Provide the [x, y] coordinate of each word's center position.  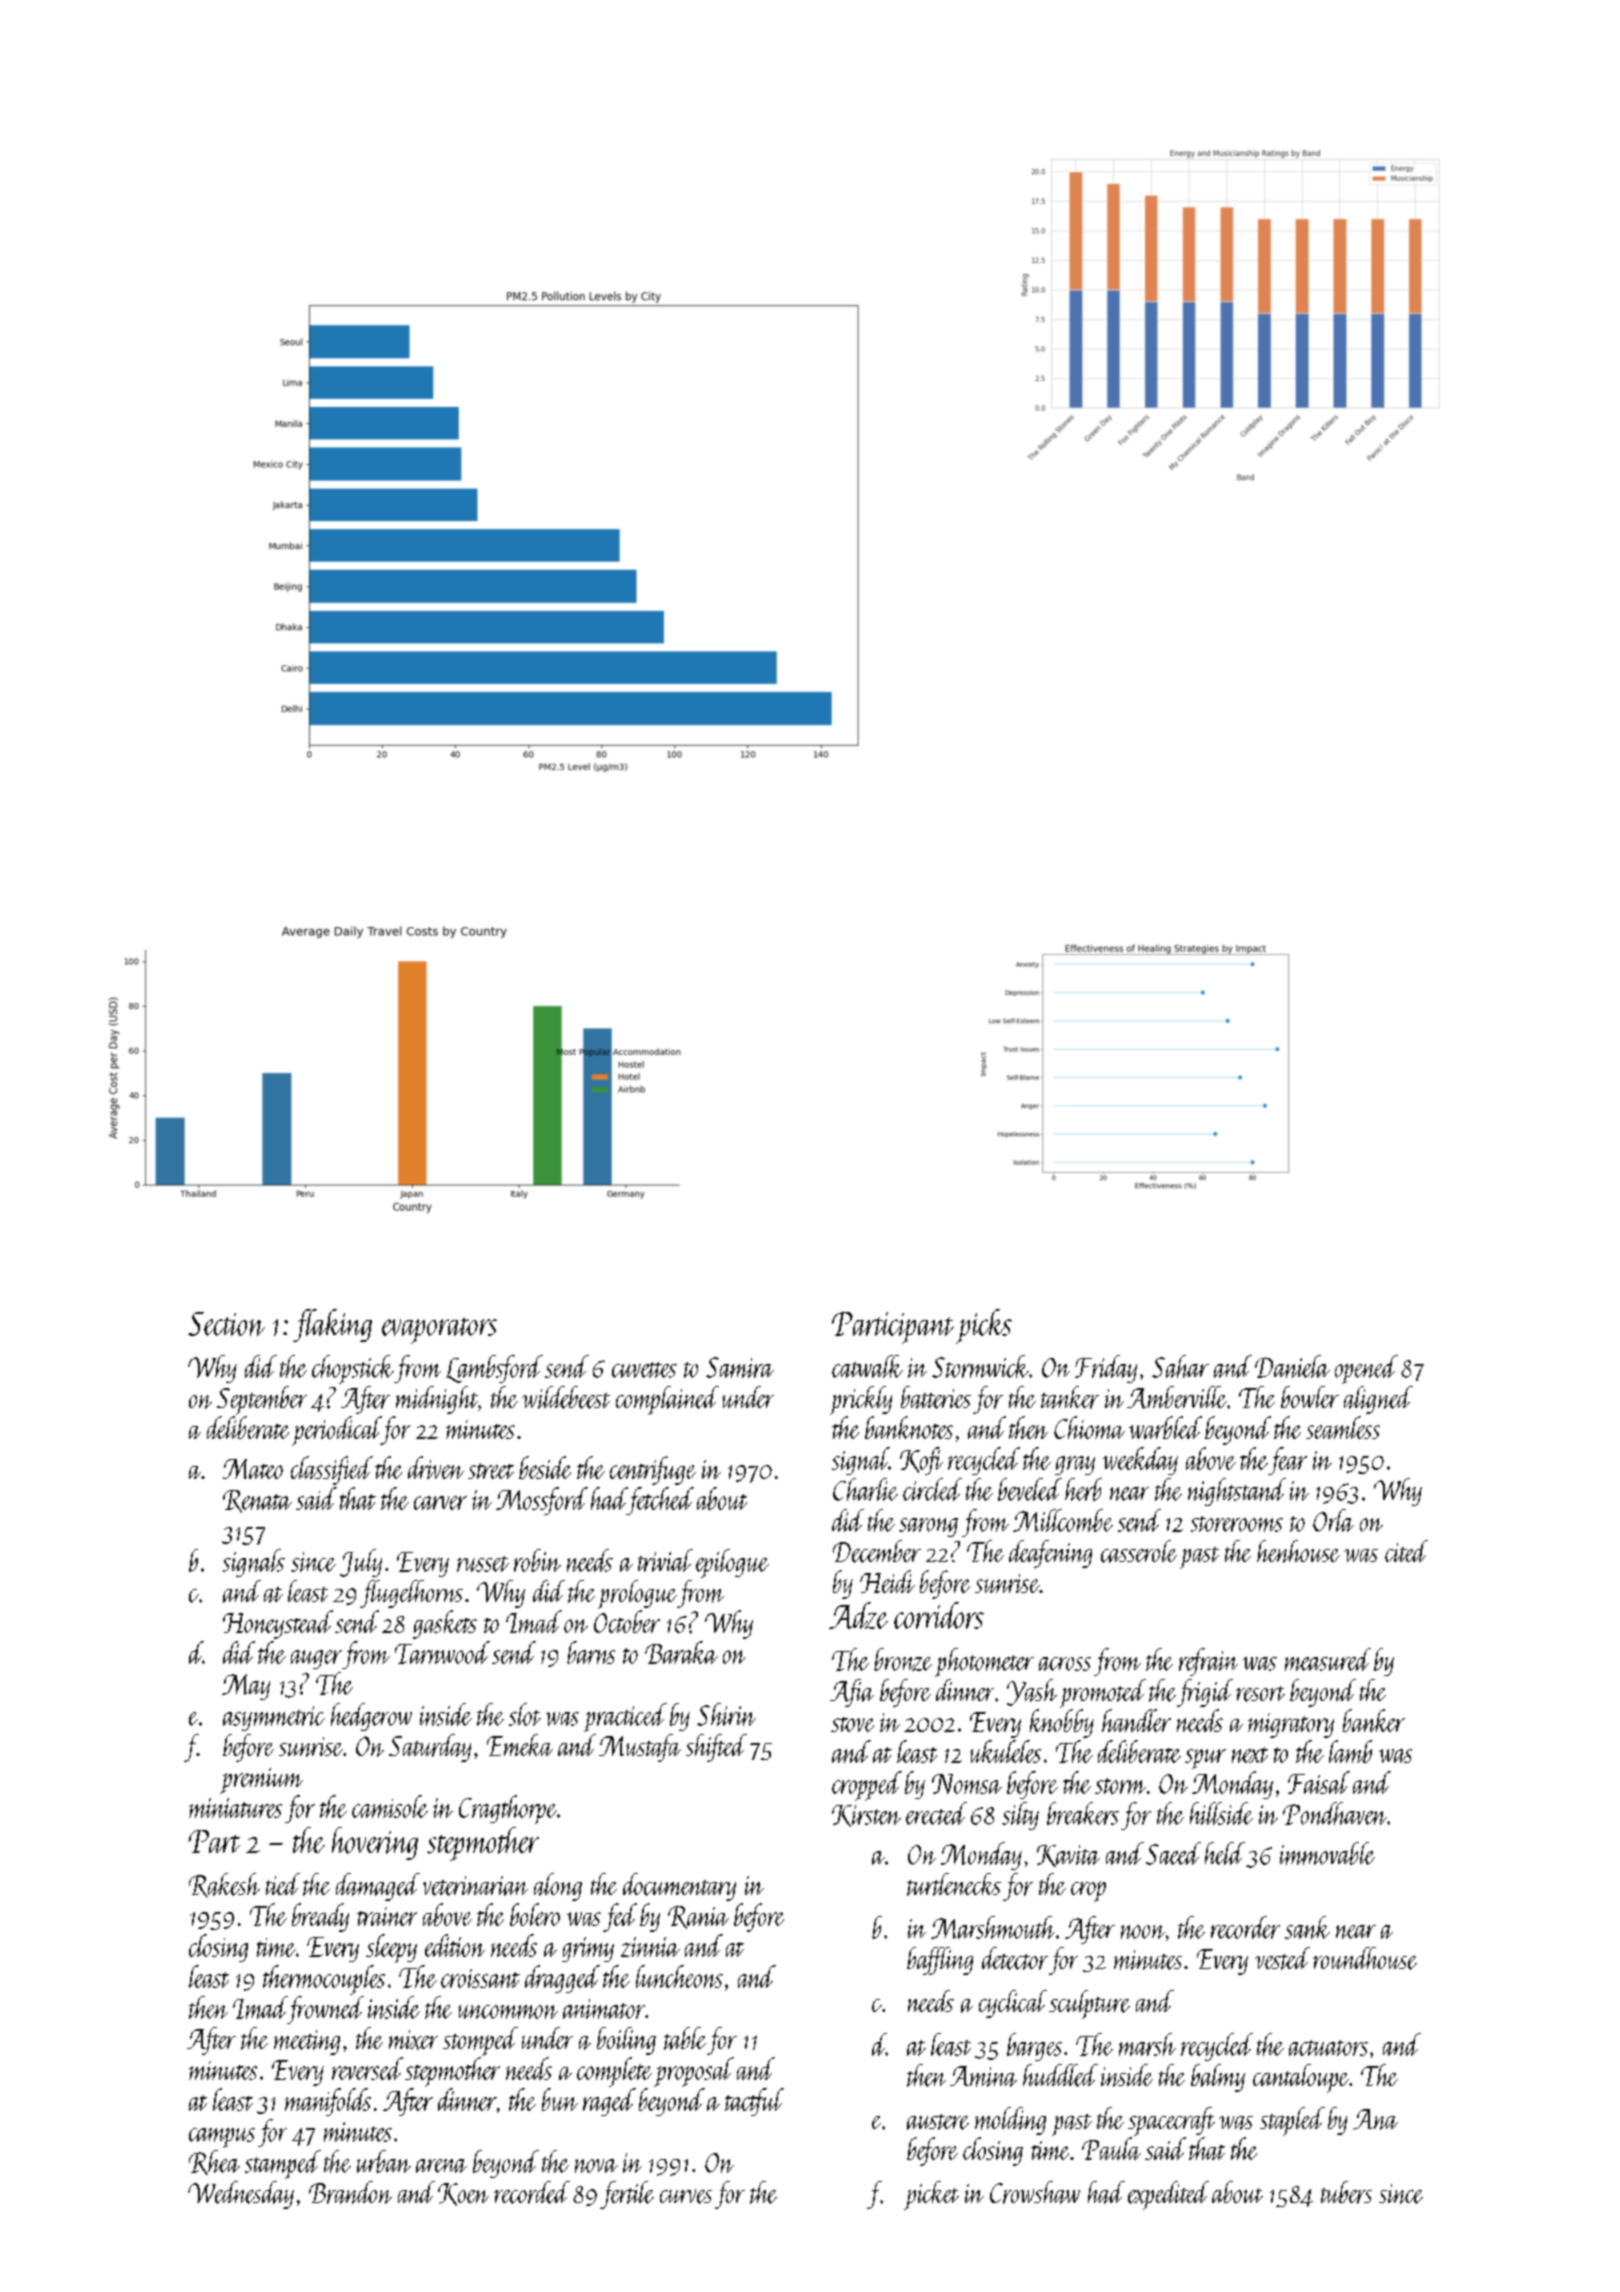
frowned [325, 2010]
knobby [1062, 1723]
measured [1328, 1659]
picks [984, 1326]
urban [384, 2161]
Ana [1375, 2119]
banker [1374, 1720]
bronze [903, 1659]
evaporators [439, 1331]
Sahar [1180, 1366]
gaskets [445, 1624]
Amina [983, 2076]
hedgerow [371, 1717]
